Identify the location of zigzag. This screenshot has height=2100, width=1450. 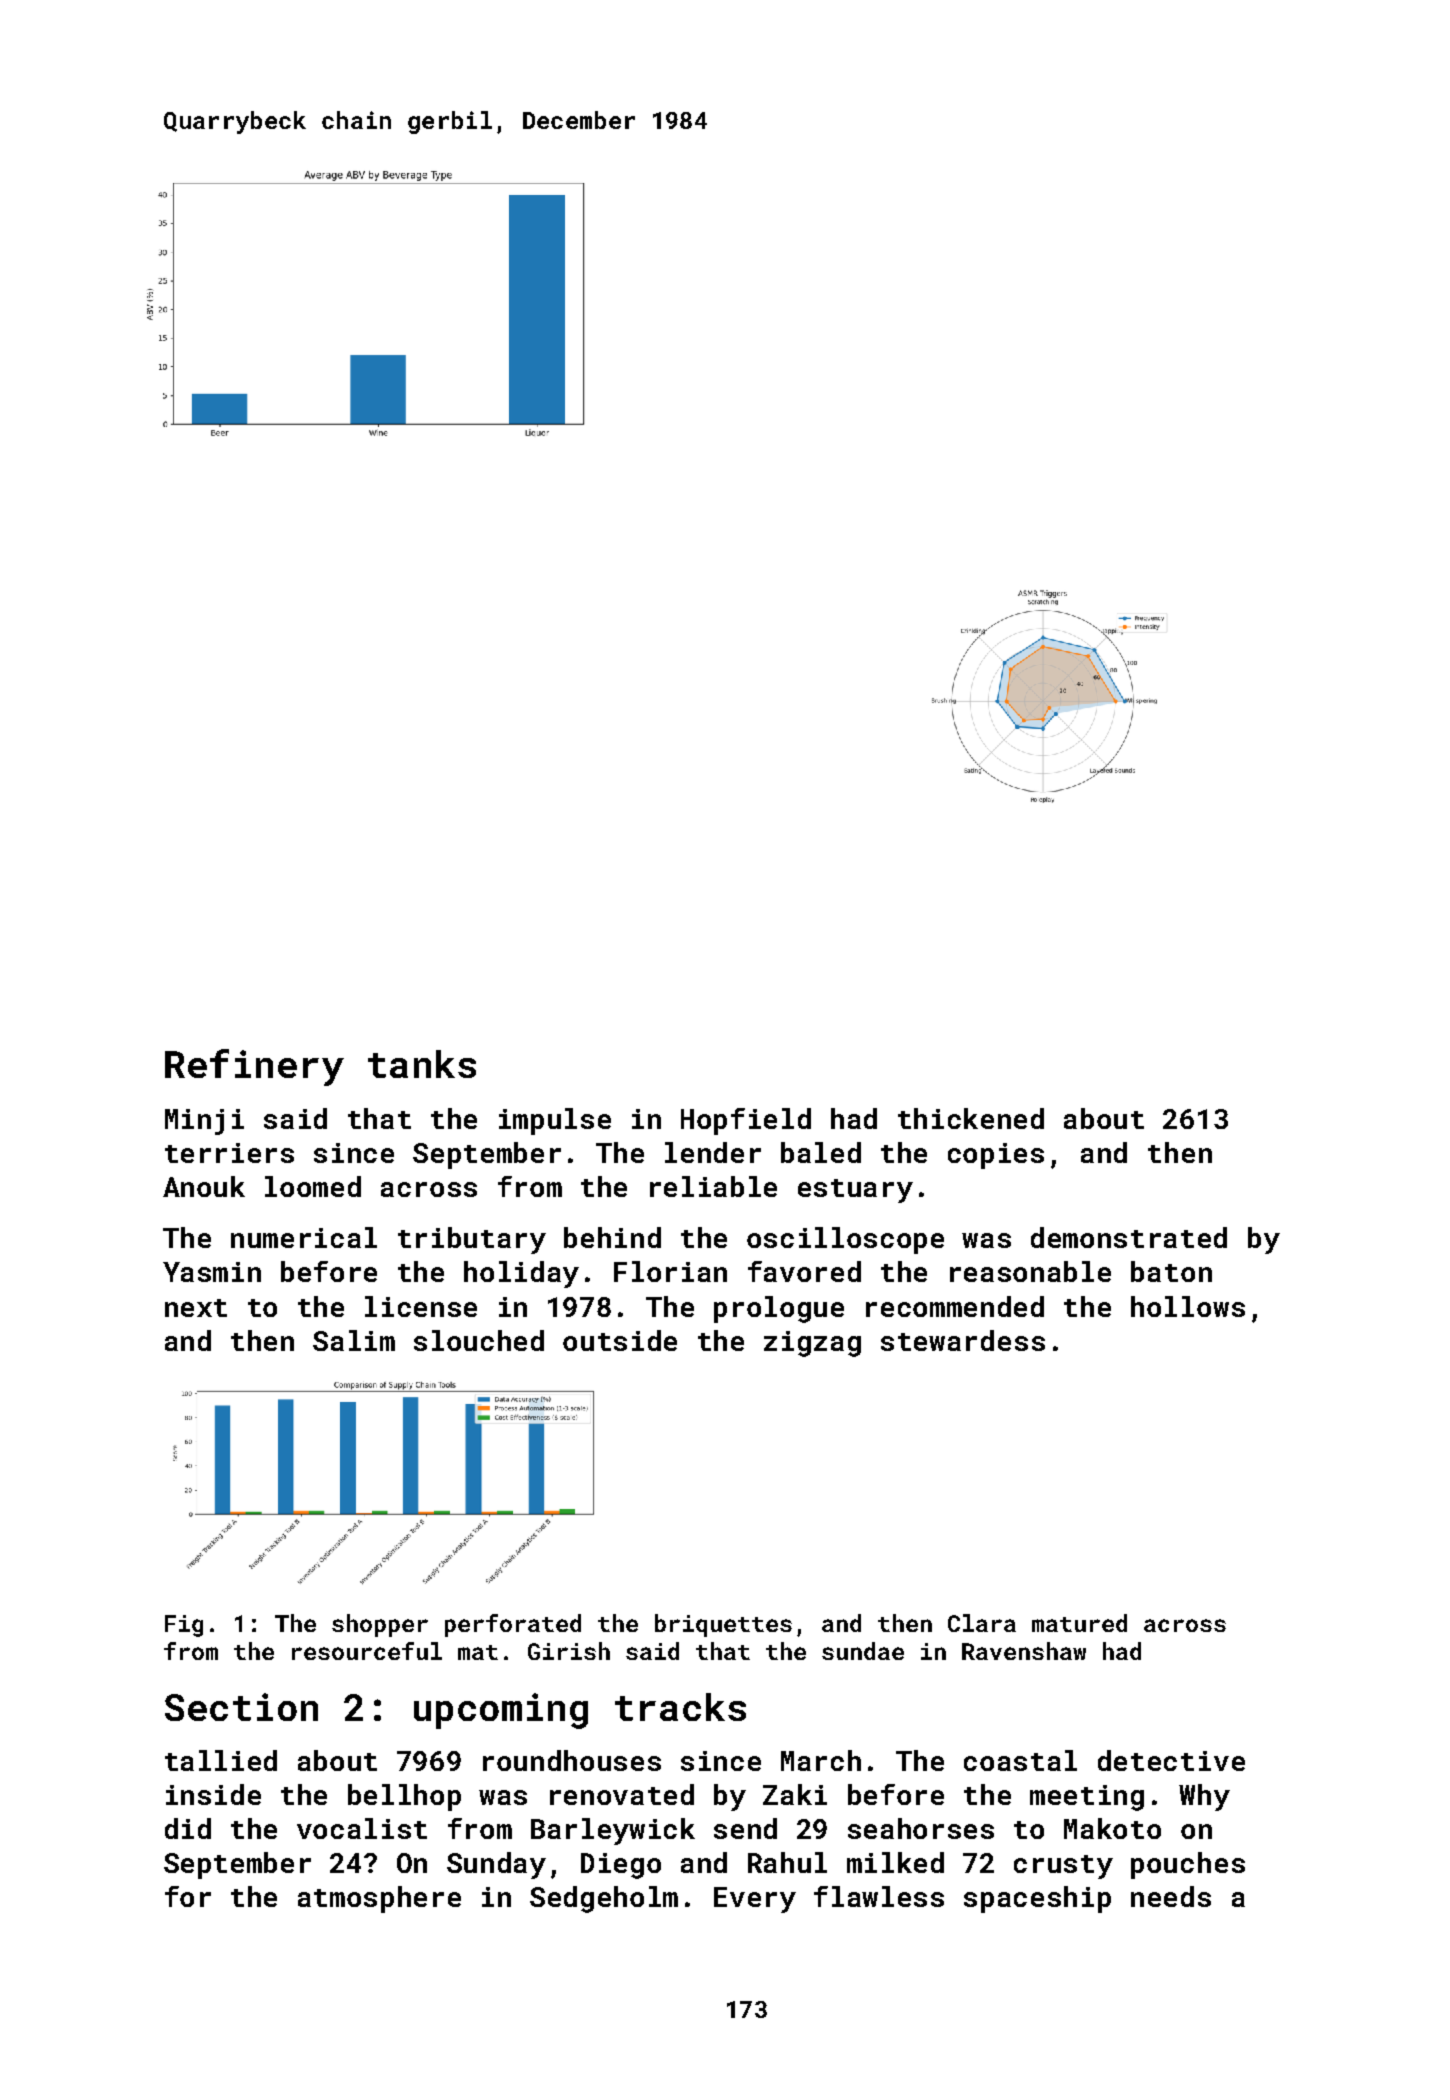
(812, 1344).
